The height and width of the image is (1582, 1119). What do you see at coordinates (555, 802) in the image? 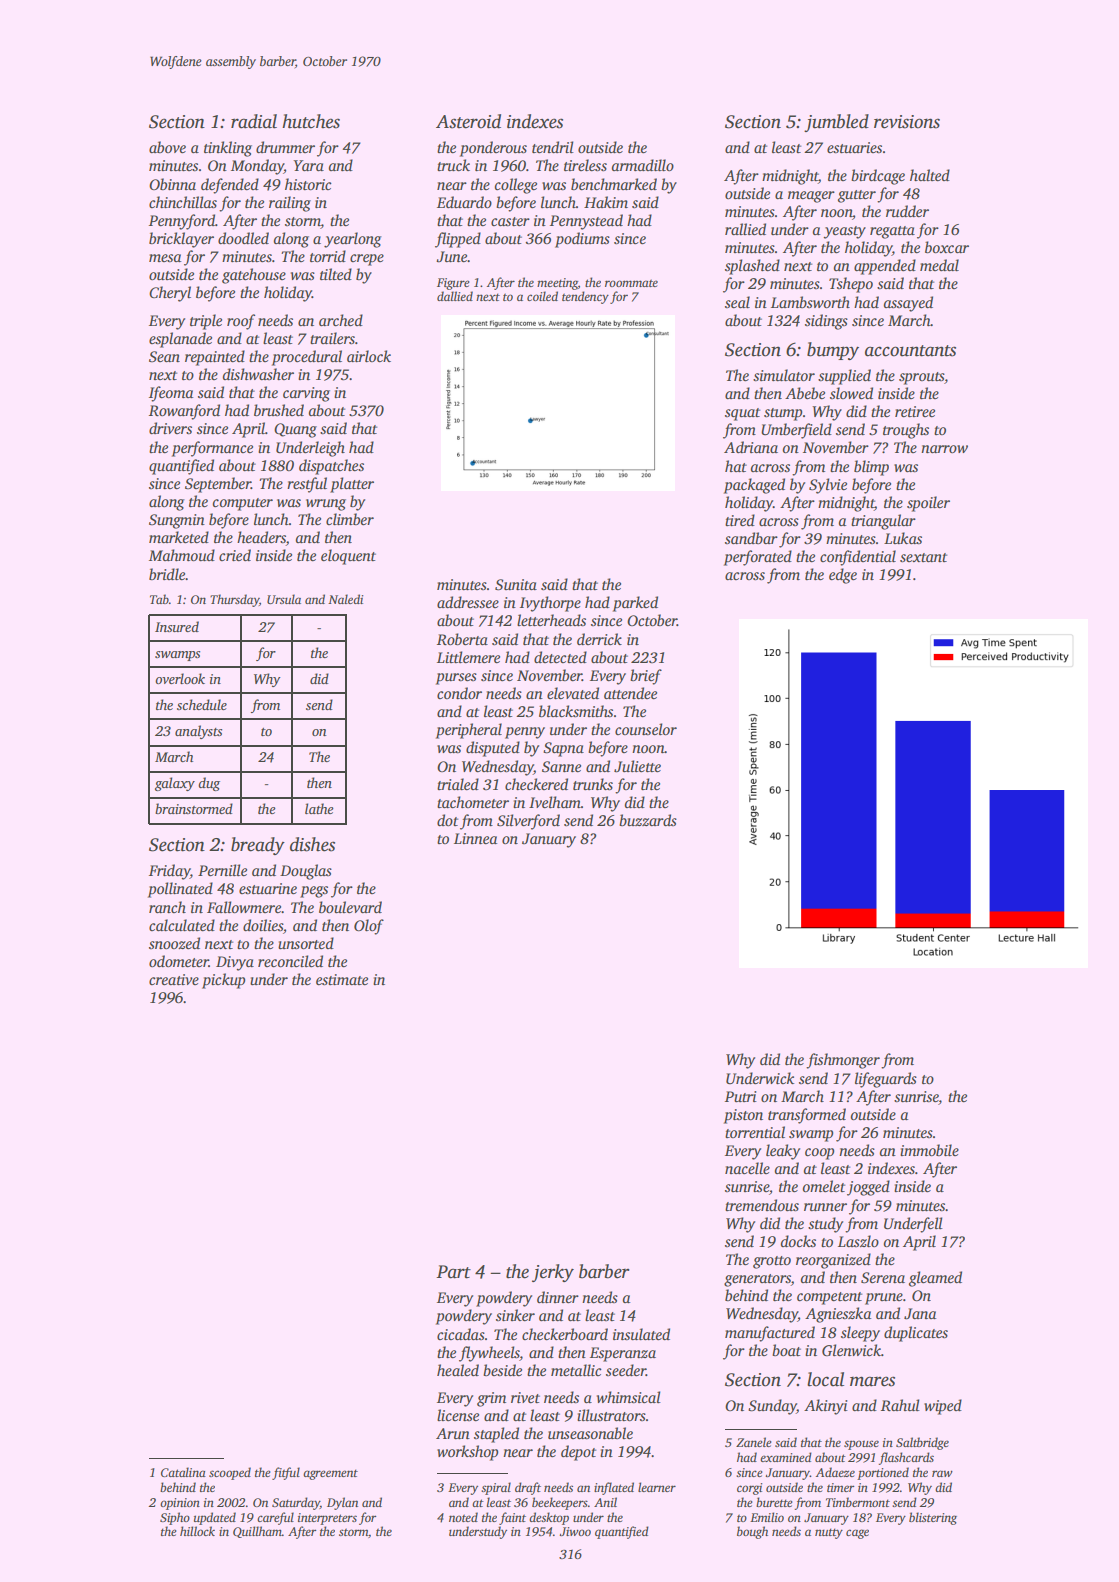
I see `Ivelham` at bounding box center [555, 802].
